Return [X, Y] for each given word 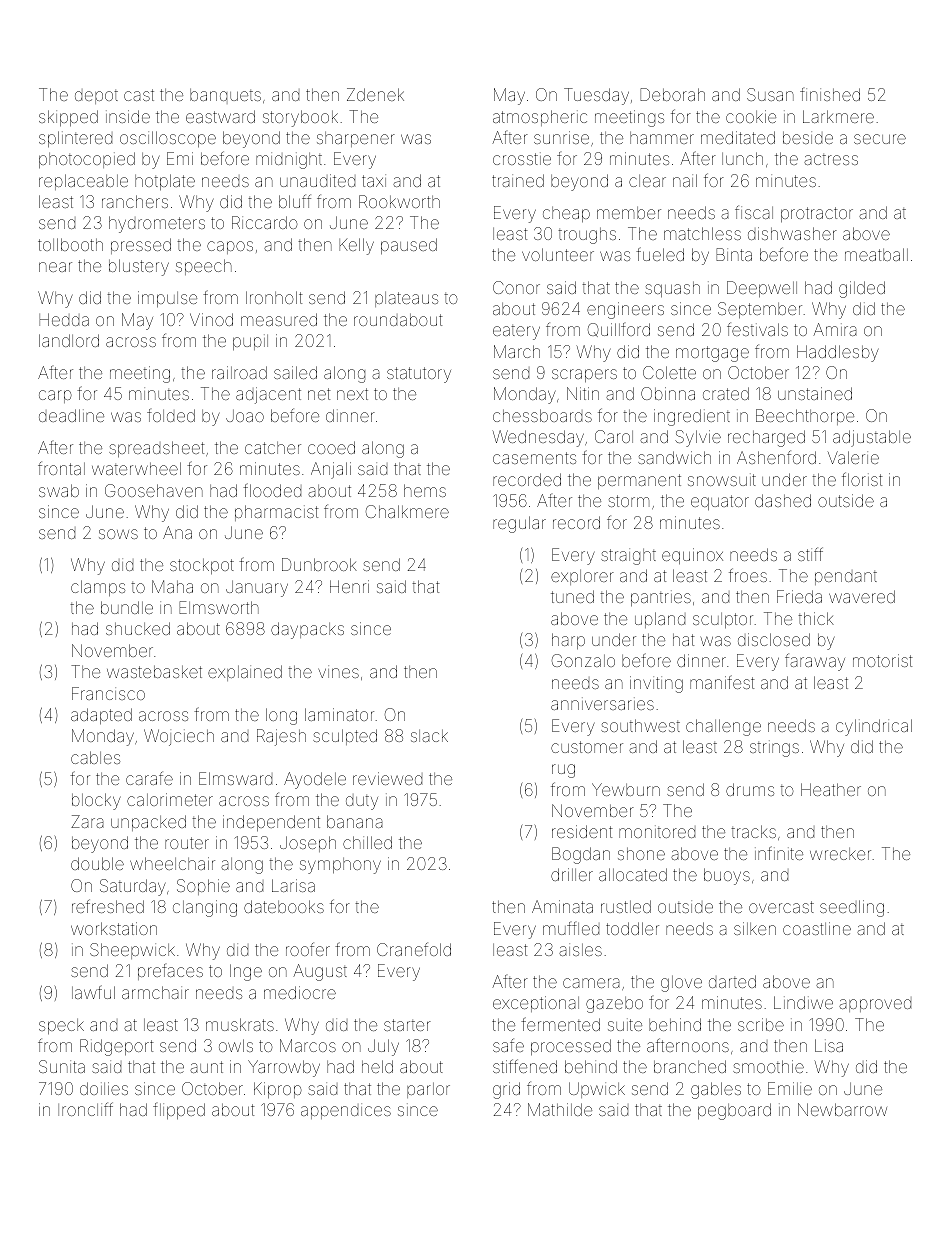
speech [204, 267]
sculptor [723, 620]
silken [755, 928]
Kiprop [278, 1090]
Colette [669, 372]
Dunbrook [319, 564]
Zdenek [375, 94]
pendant [846, 578]
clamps [98, 588]
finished [830, 94]
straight [628, 557]
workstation [114, 928]
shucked [138, 628]
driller [572, 874]
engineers [625, 310]
